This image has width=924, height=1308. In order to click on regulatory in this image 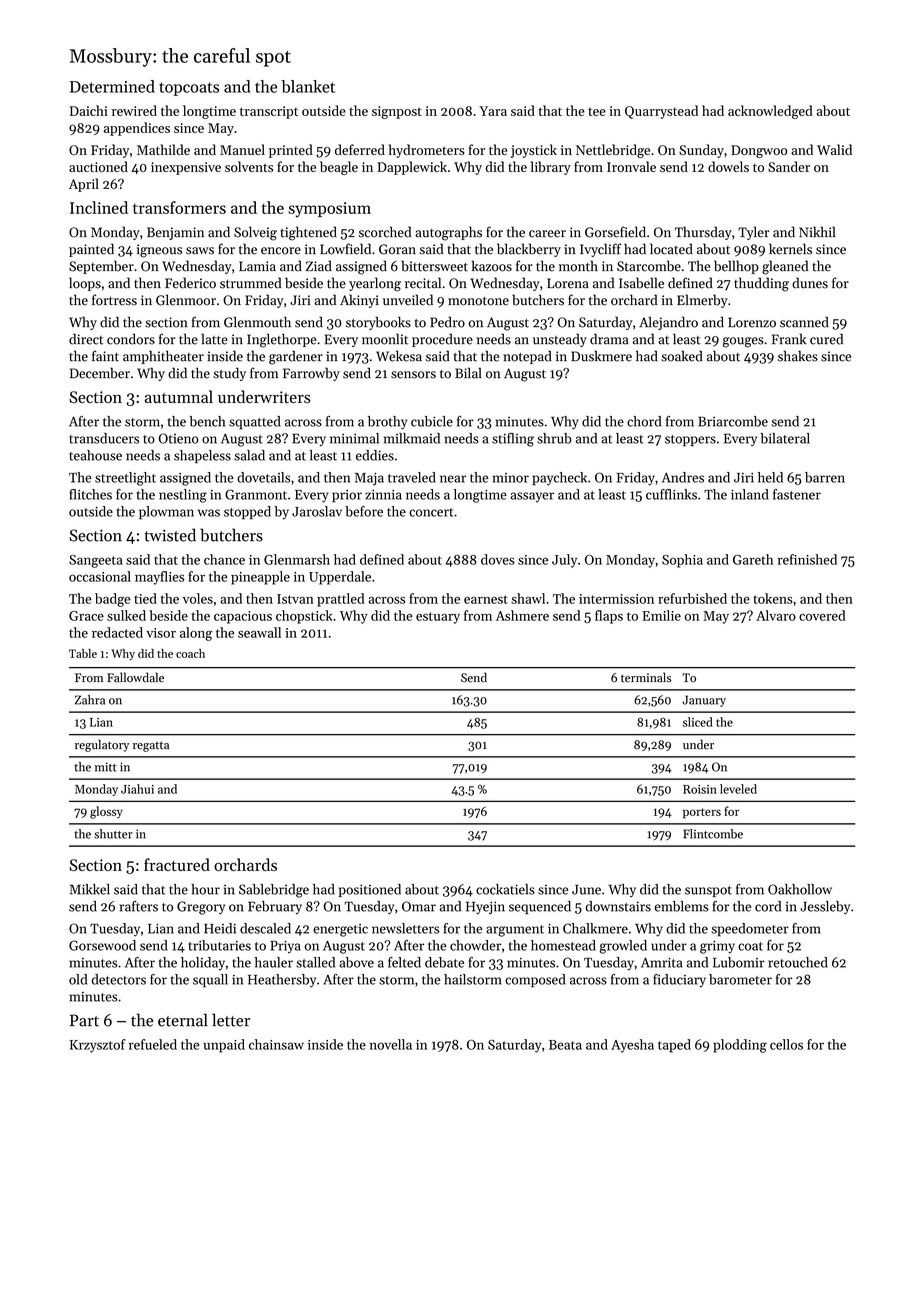, I will do `click(102, 745)`.
